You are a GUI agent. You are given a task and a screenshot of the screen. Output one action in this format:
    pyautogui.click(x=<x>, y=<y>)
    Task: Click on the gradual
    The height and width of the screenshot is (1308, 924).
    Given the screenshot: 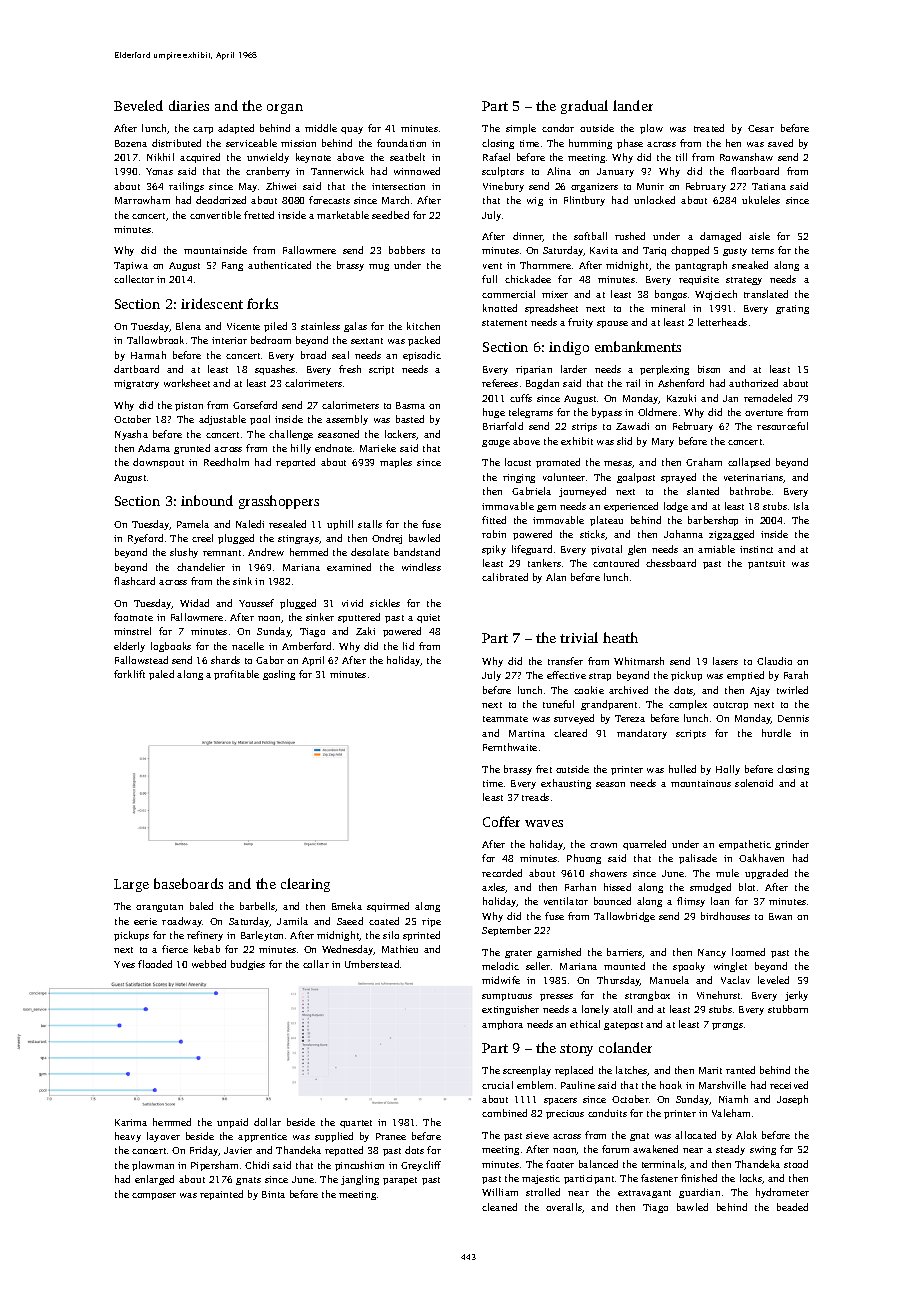 What is the action you would take?
    pyautogui.click(x=584, y=107)
